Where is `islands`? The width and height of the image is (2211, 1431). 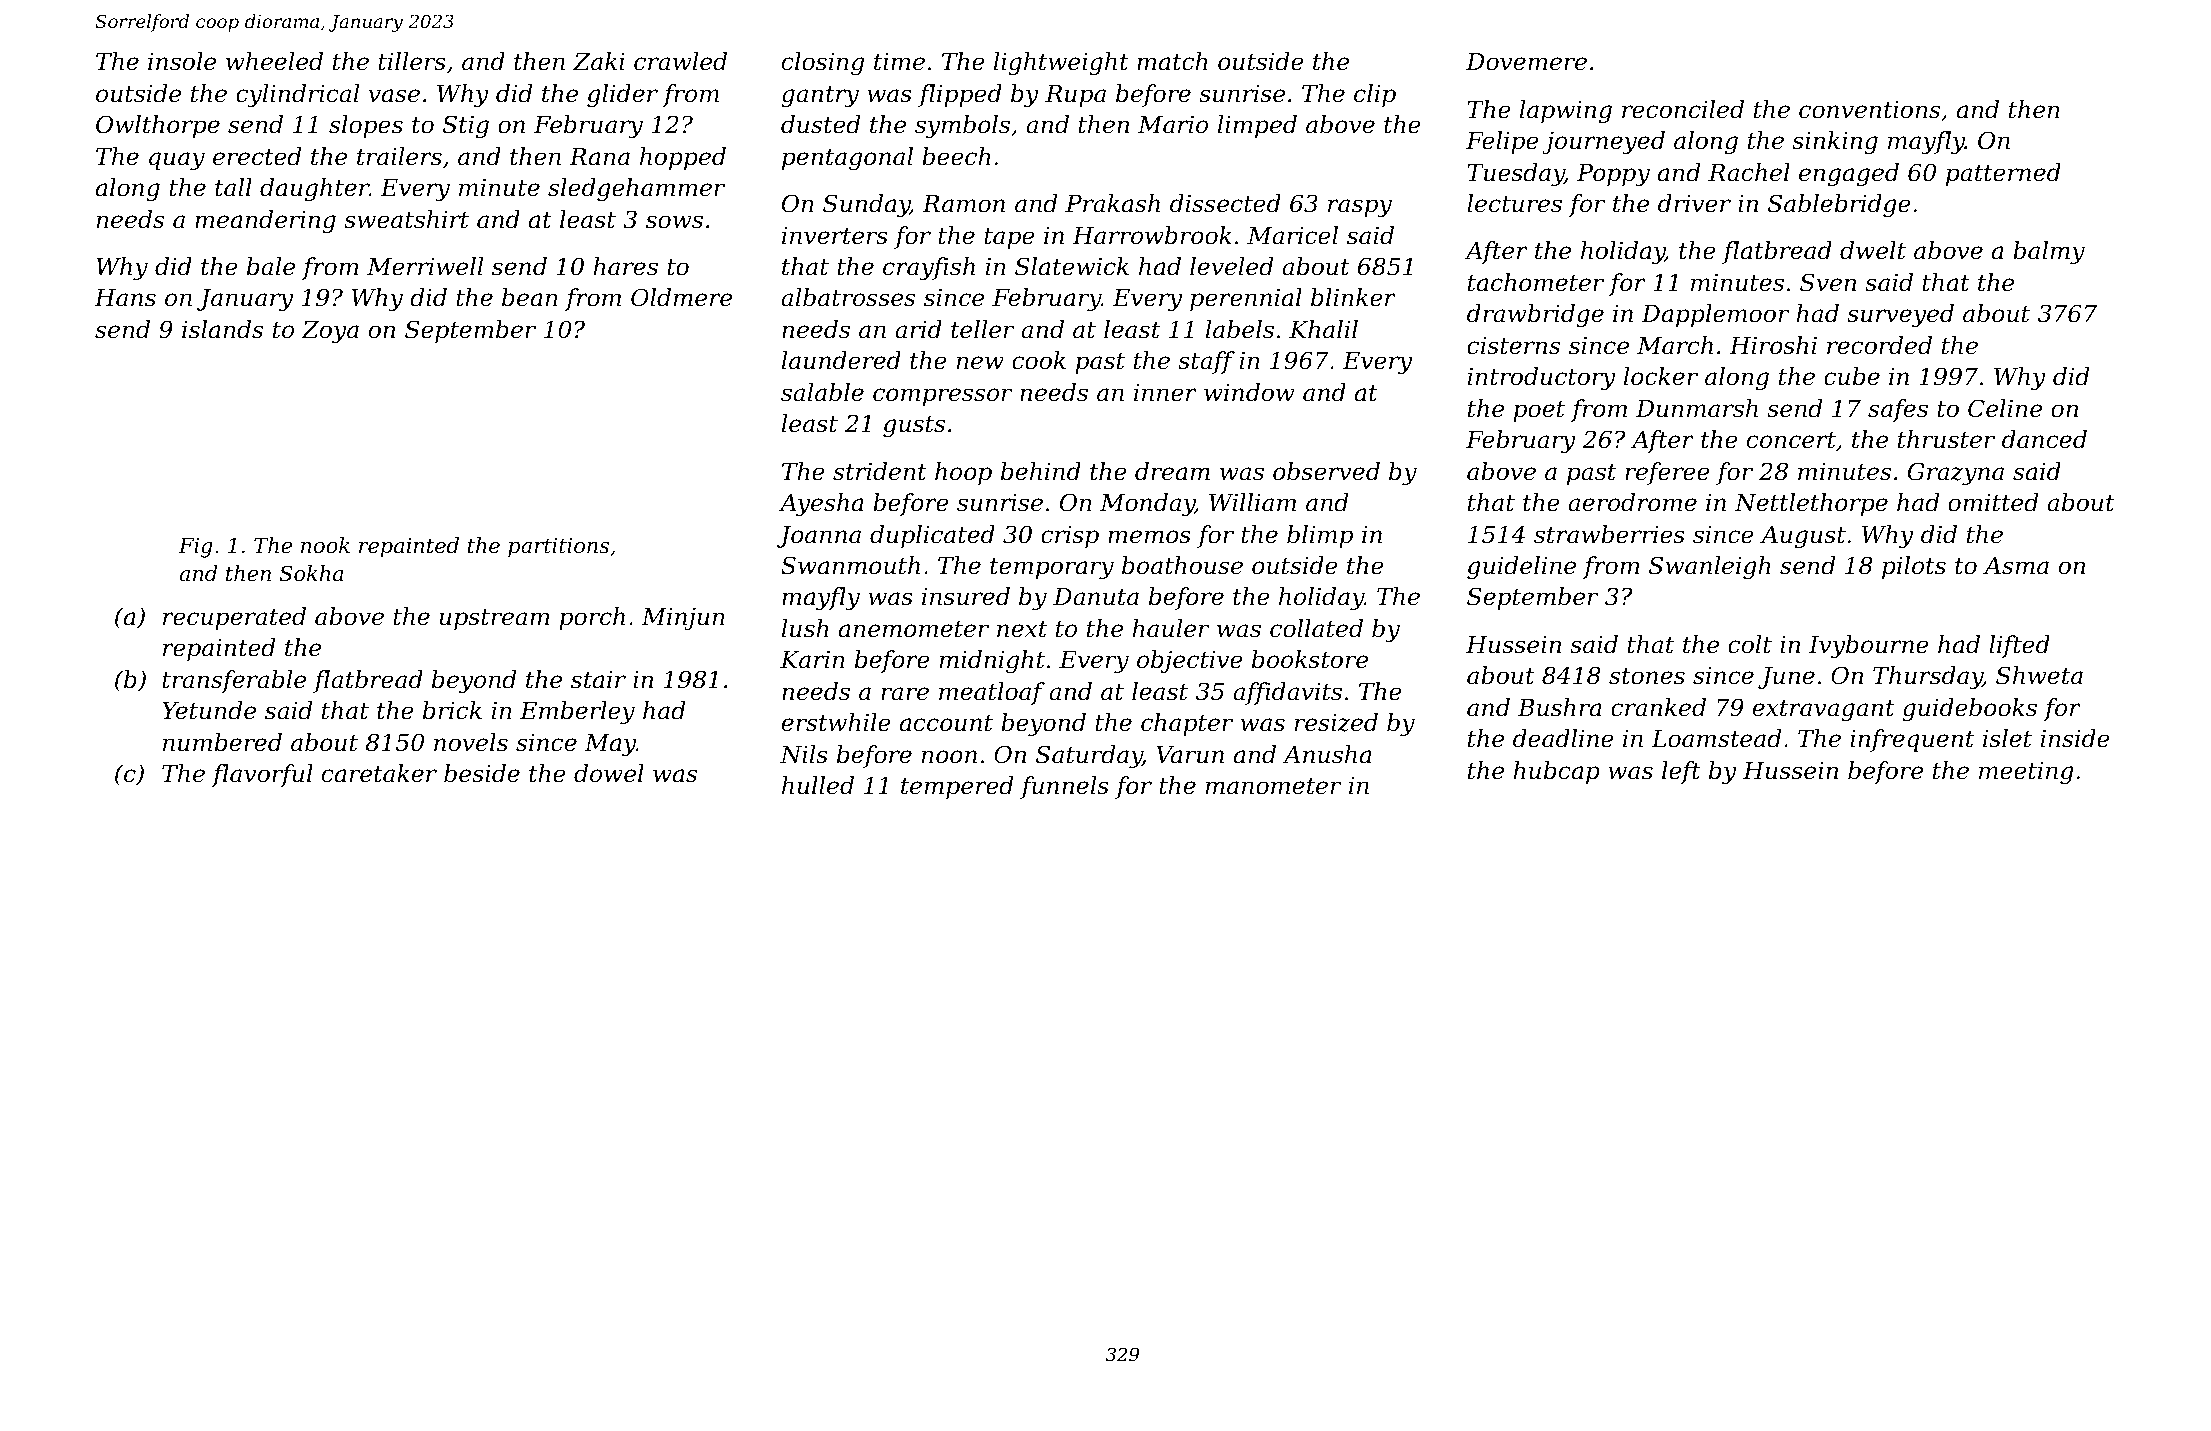 islands is located at coordinates (222, 329).
